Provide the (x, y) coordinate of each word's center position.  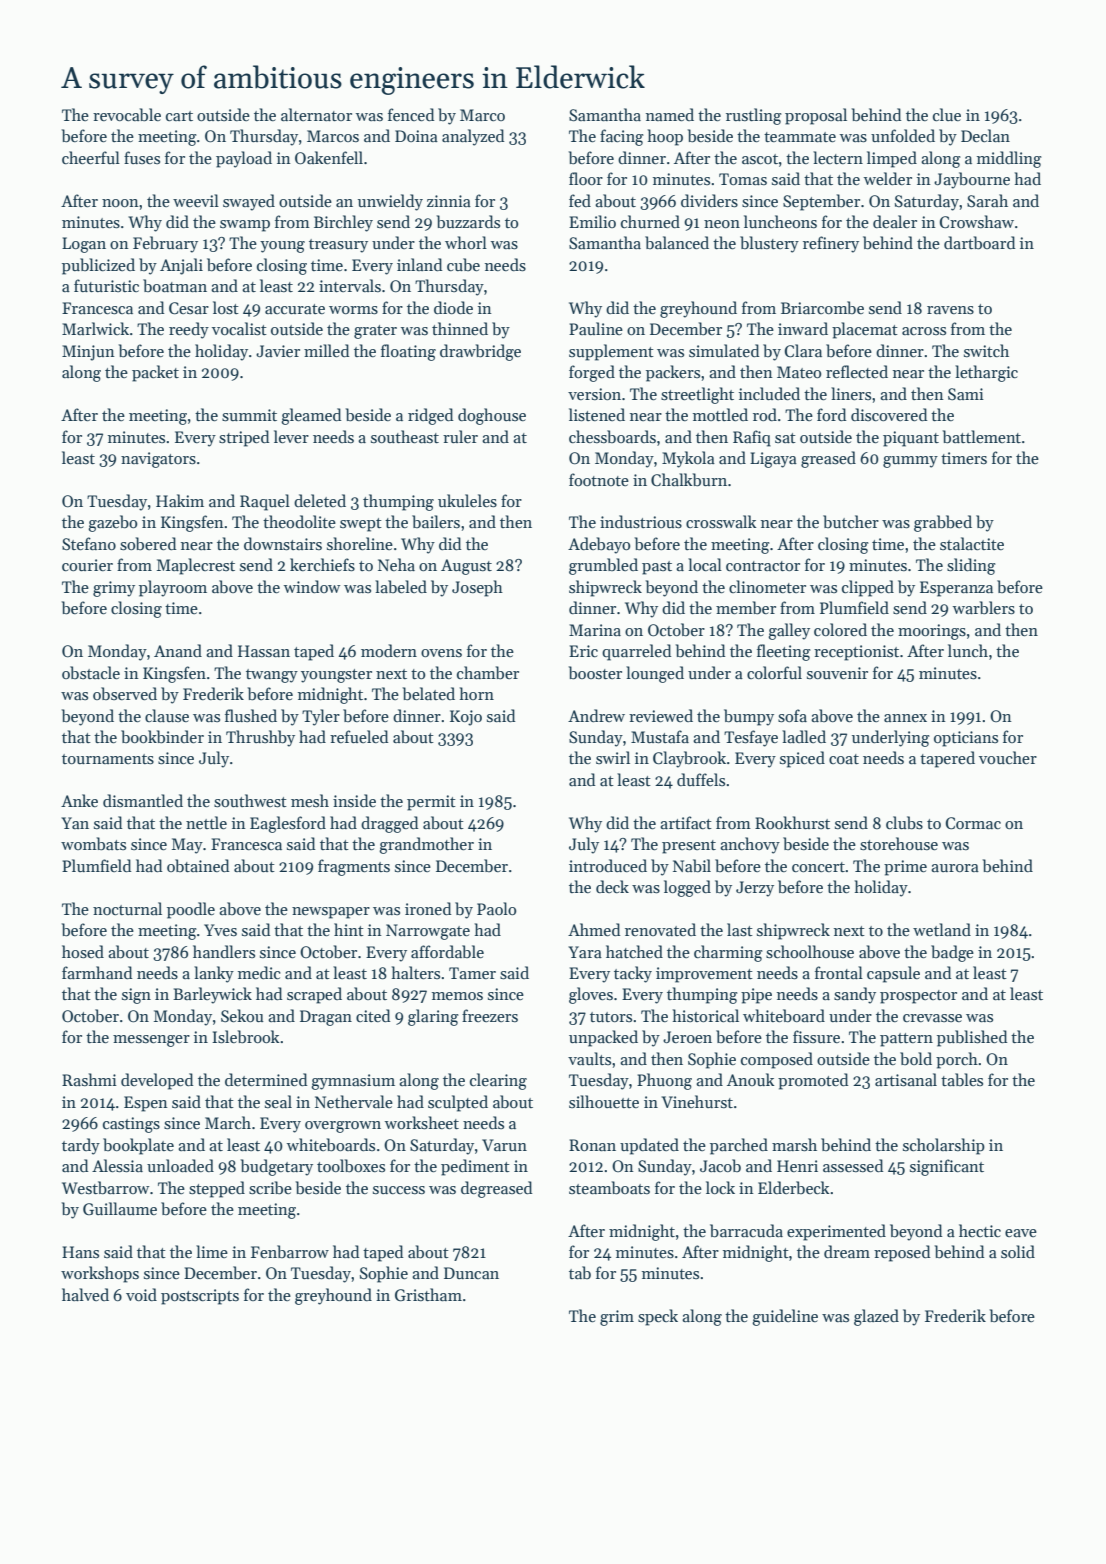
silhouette (604, 1101)
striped (244, 438)
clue (947, 114)
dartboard (980, 243)
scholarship (944, 1146)
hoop (665, 137)
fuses (142, 157)
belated (428, 694)
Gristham (428, 1295)
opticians (966, 739)
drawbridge (480, 352)
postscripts (200, 1297)
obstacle (91, 672)
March (228, 1122)
